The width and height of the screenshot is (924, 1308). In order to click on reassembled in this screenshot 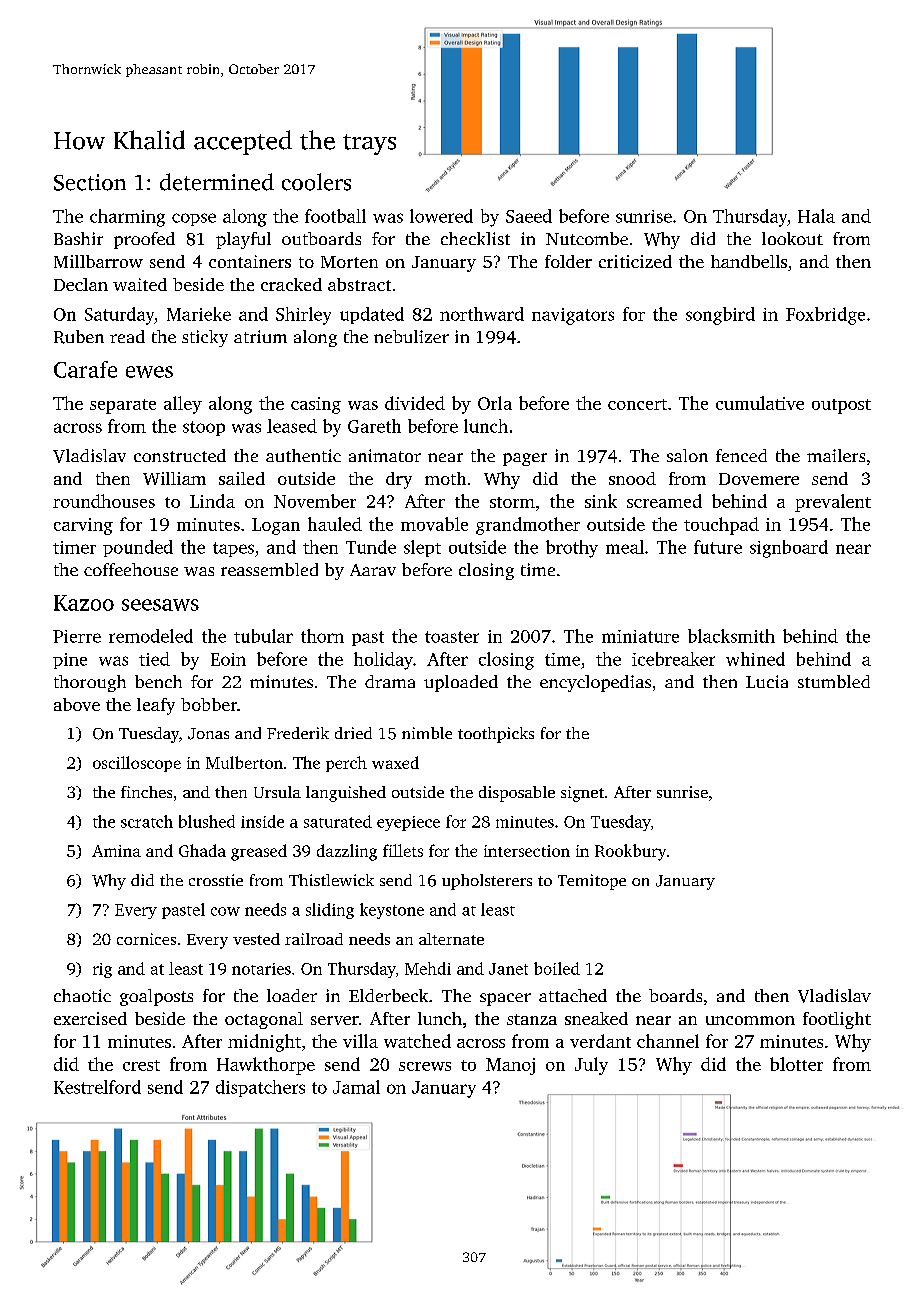, I will do `click(269, 569)`.
